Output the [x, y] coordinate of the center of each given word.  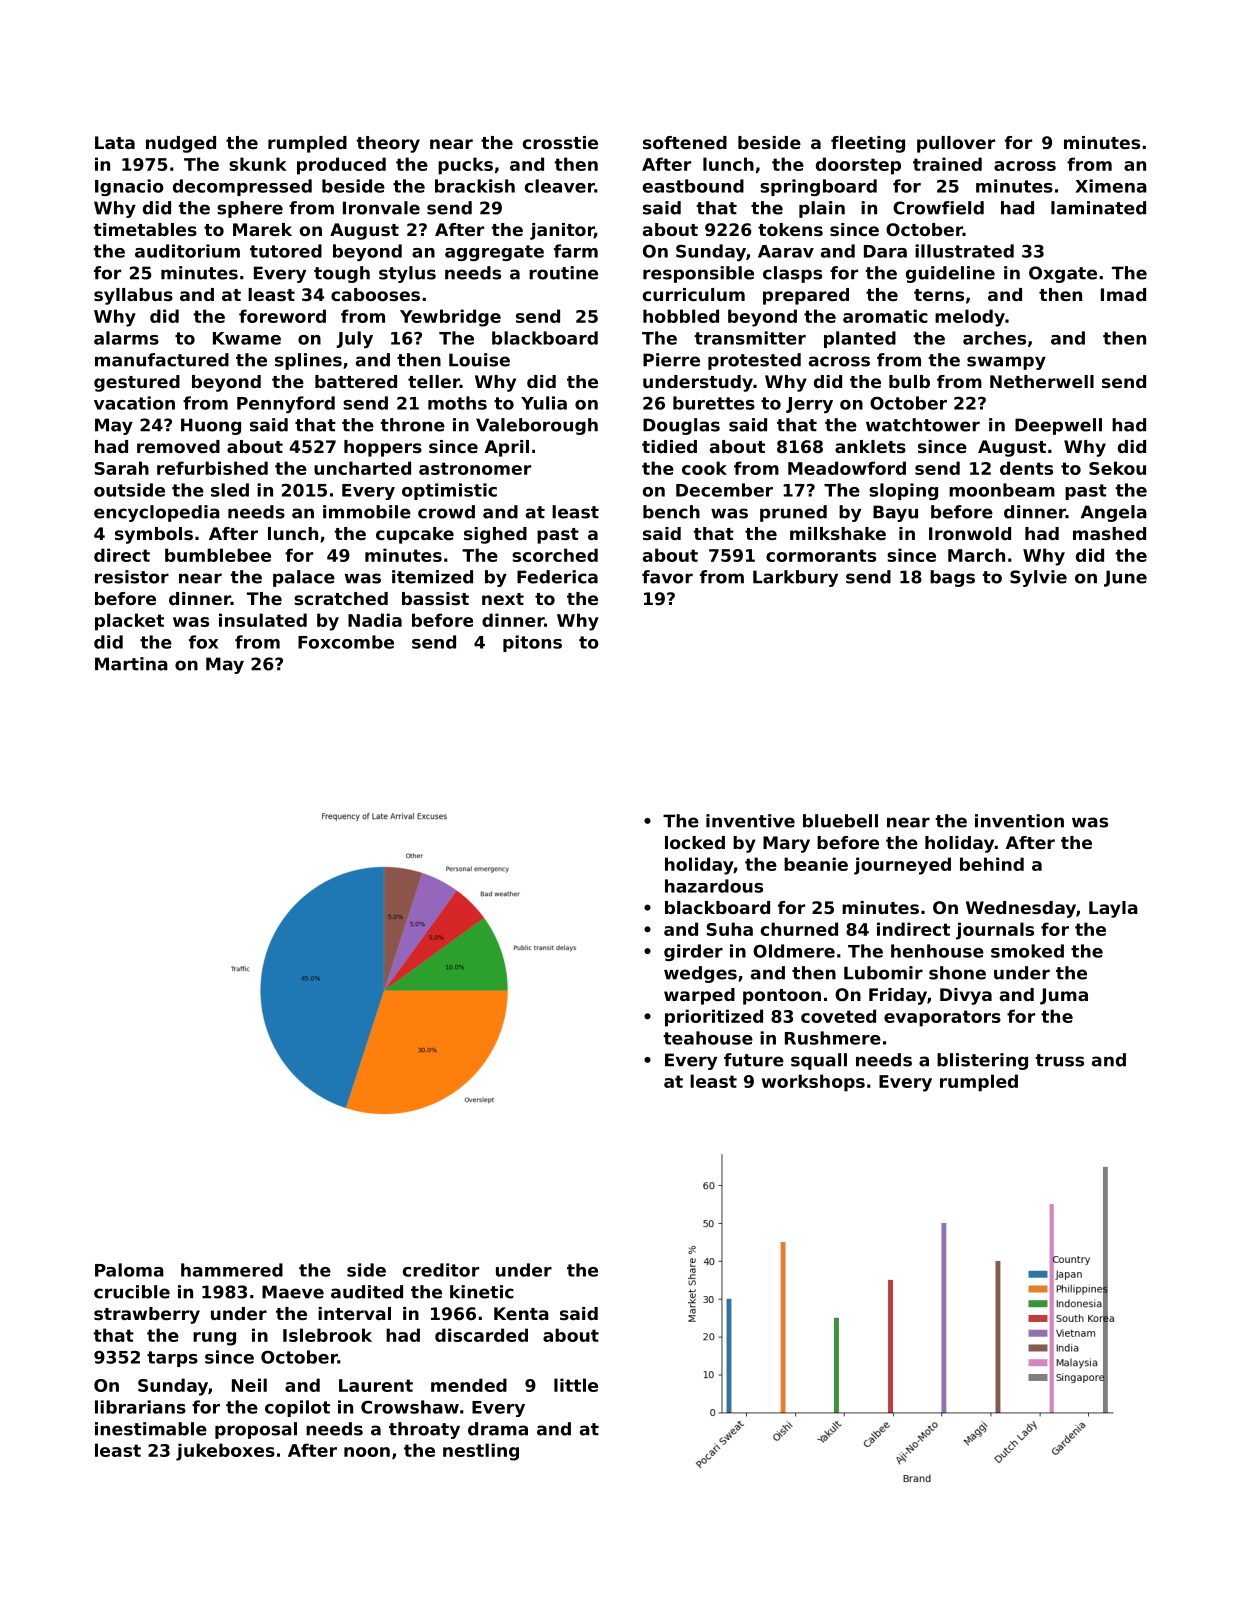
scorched [555, 555]
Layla [1113, 909]
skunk [258, 164]
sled [230, 490]
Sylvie [1038, 578]
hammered [232, 1270]
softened [685, 142]
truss [1059, 1060]
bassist [435, 598]
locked [695, 842]
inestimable [151, 1429]
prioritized [714, 1018]
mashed [1109, 533]
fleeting [868, 144]
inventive [750, 821]
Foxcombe [346, 642]
